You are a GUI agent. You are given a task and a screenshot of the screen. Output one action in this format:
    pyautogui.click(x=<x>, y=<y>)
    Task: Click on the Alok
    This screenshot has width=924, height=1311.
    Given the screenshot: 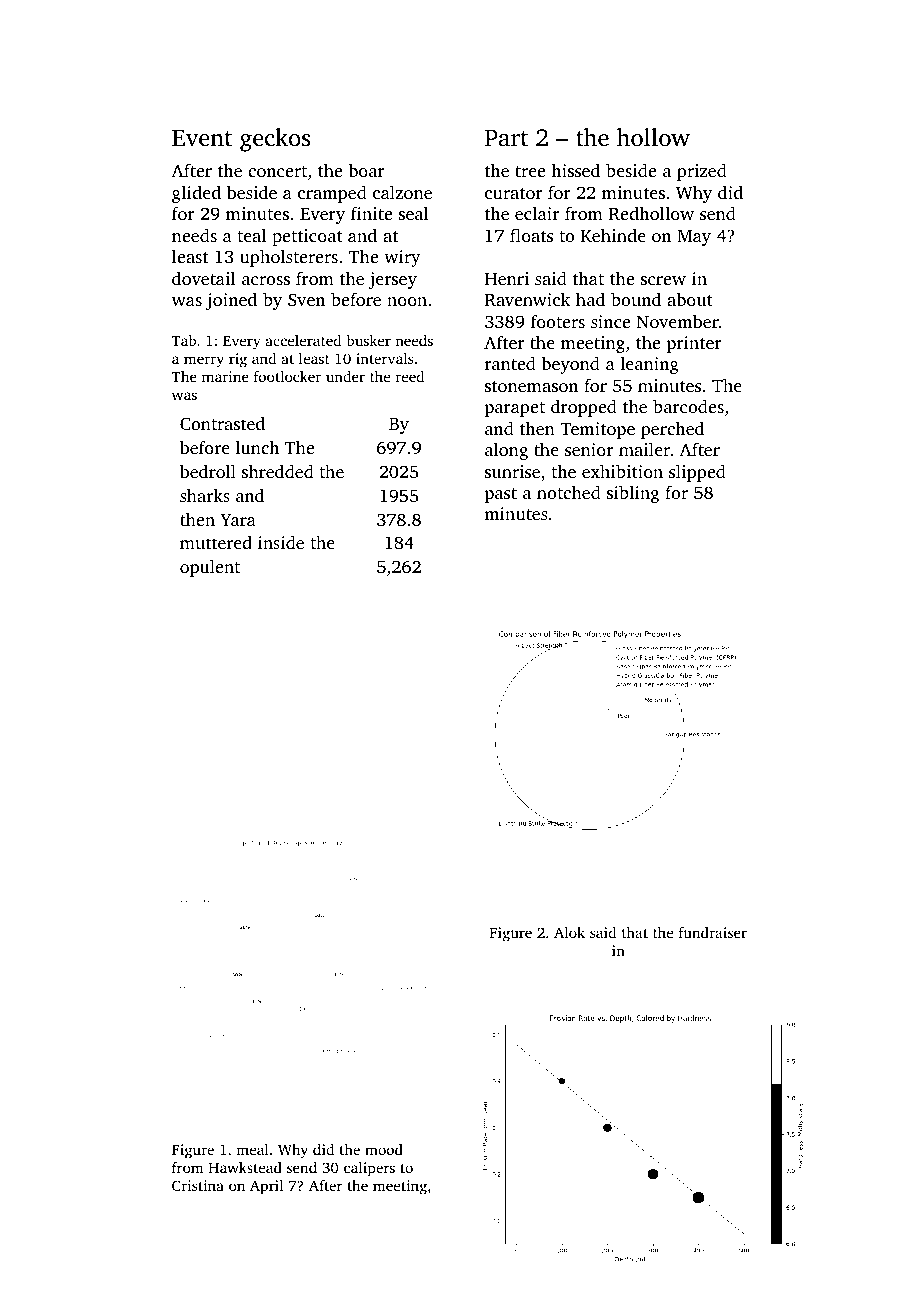 What is the action you would take?
    pyautogui.click(x=569, y=932)
